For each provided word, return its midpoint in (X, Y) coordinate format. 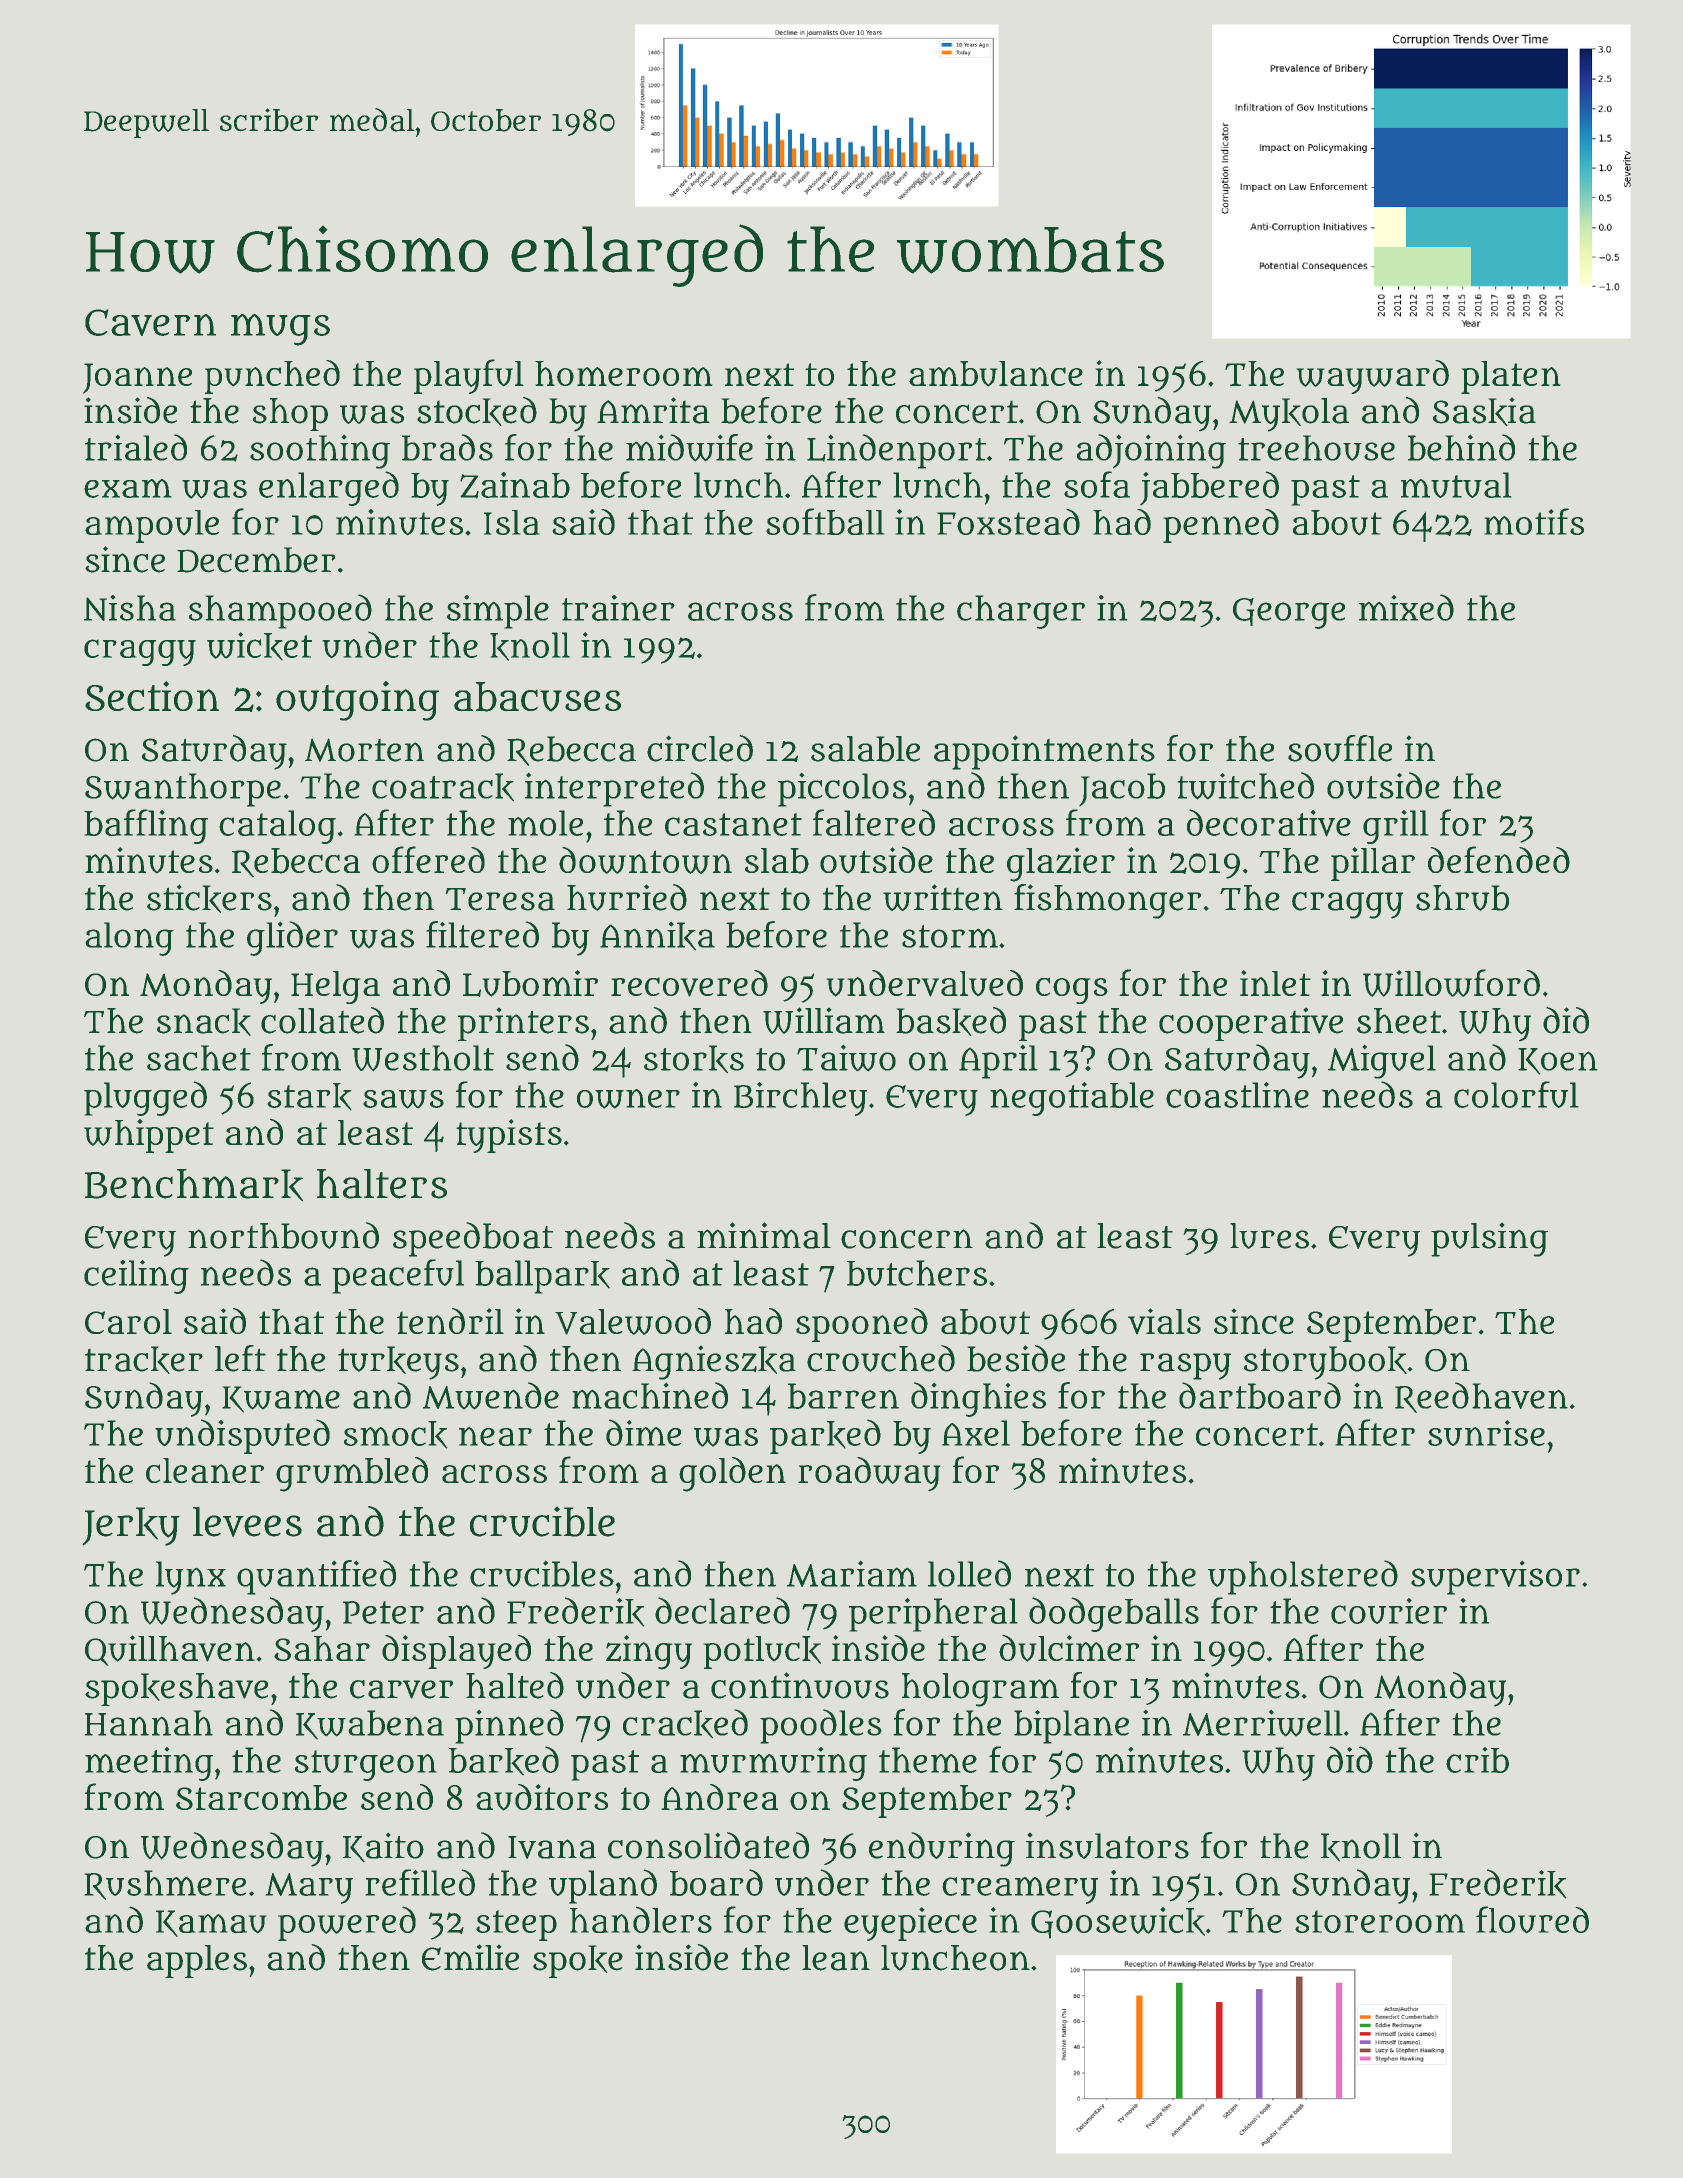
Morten (364, 750)
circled (700, 748)
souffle (1340, 748)
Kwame (281, 1399)
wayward (1373, 377)
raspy (1185, 1366)
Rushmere (165, 1885)
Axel (976, 1433)
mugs (280, 330)
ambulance (996, 373)
